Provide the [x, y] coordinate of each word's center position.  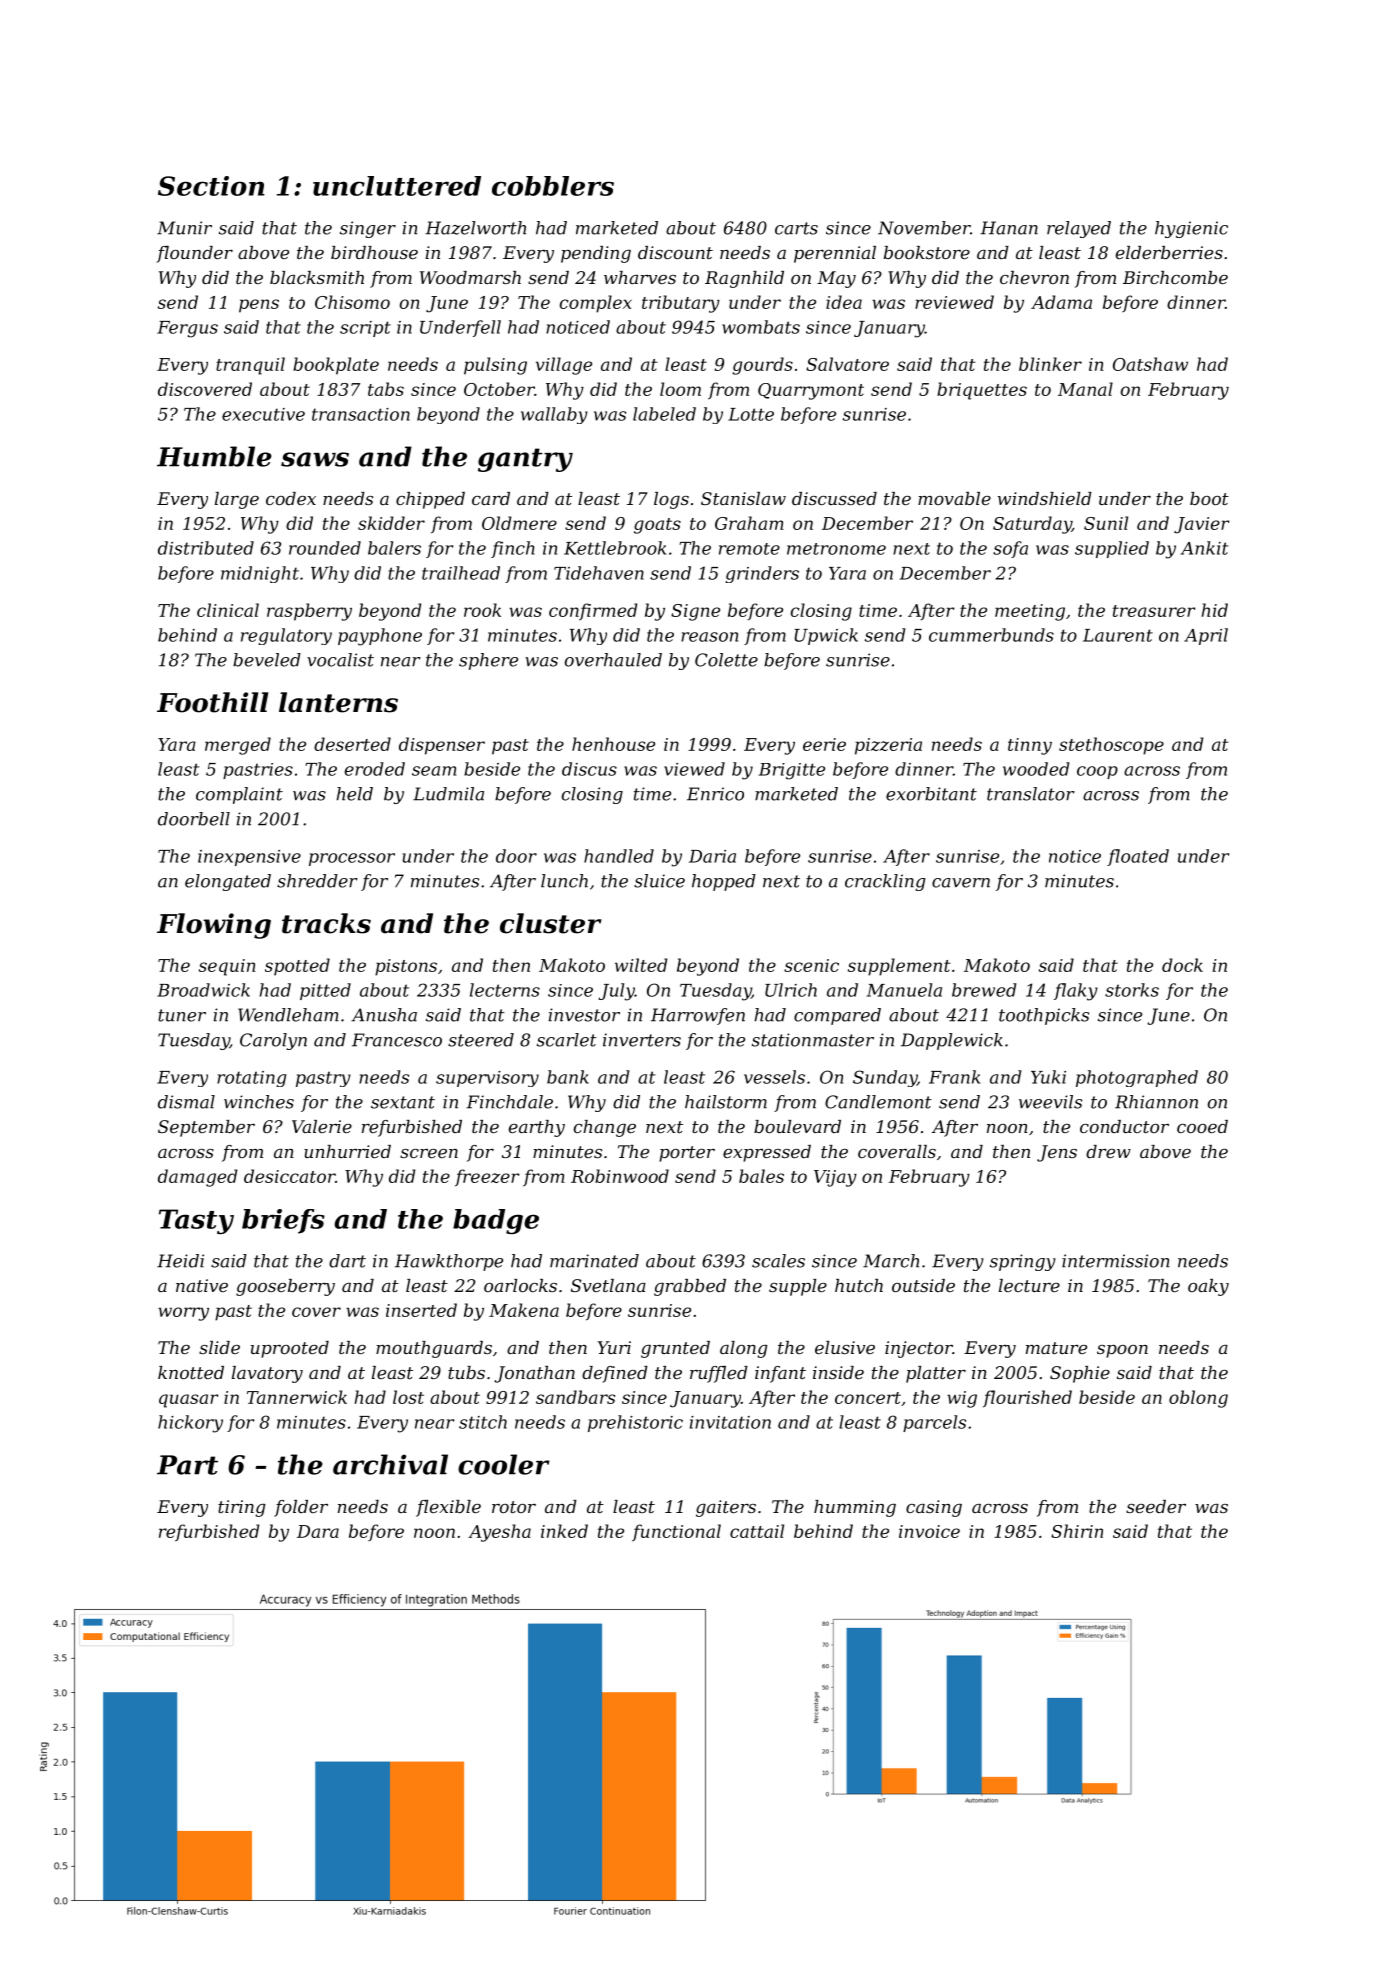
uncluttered [397, 186]
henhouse [613, 744]
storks [1132, 990]
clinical [228, 610]
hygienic [1191, 229]
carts [796, 228]
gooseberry [285, 1287]
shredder [317, 881]
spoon [1122, 1351]
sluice [659, 881]
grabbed [690, 1287]
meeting [1030, 612]
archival [390, 1464]
